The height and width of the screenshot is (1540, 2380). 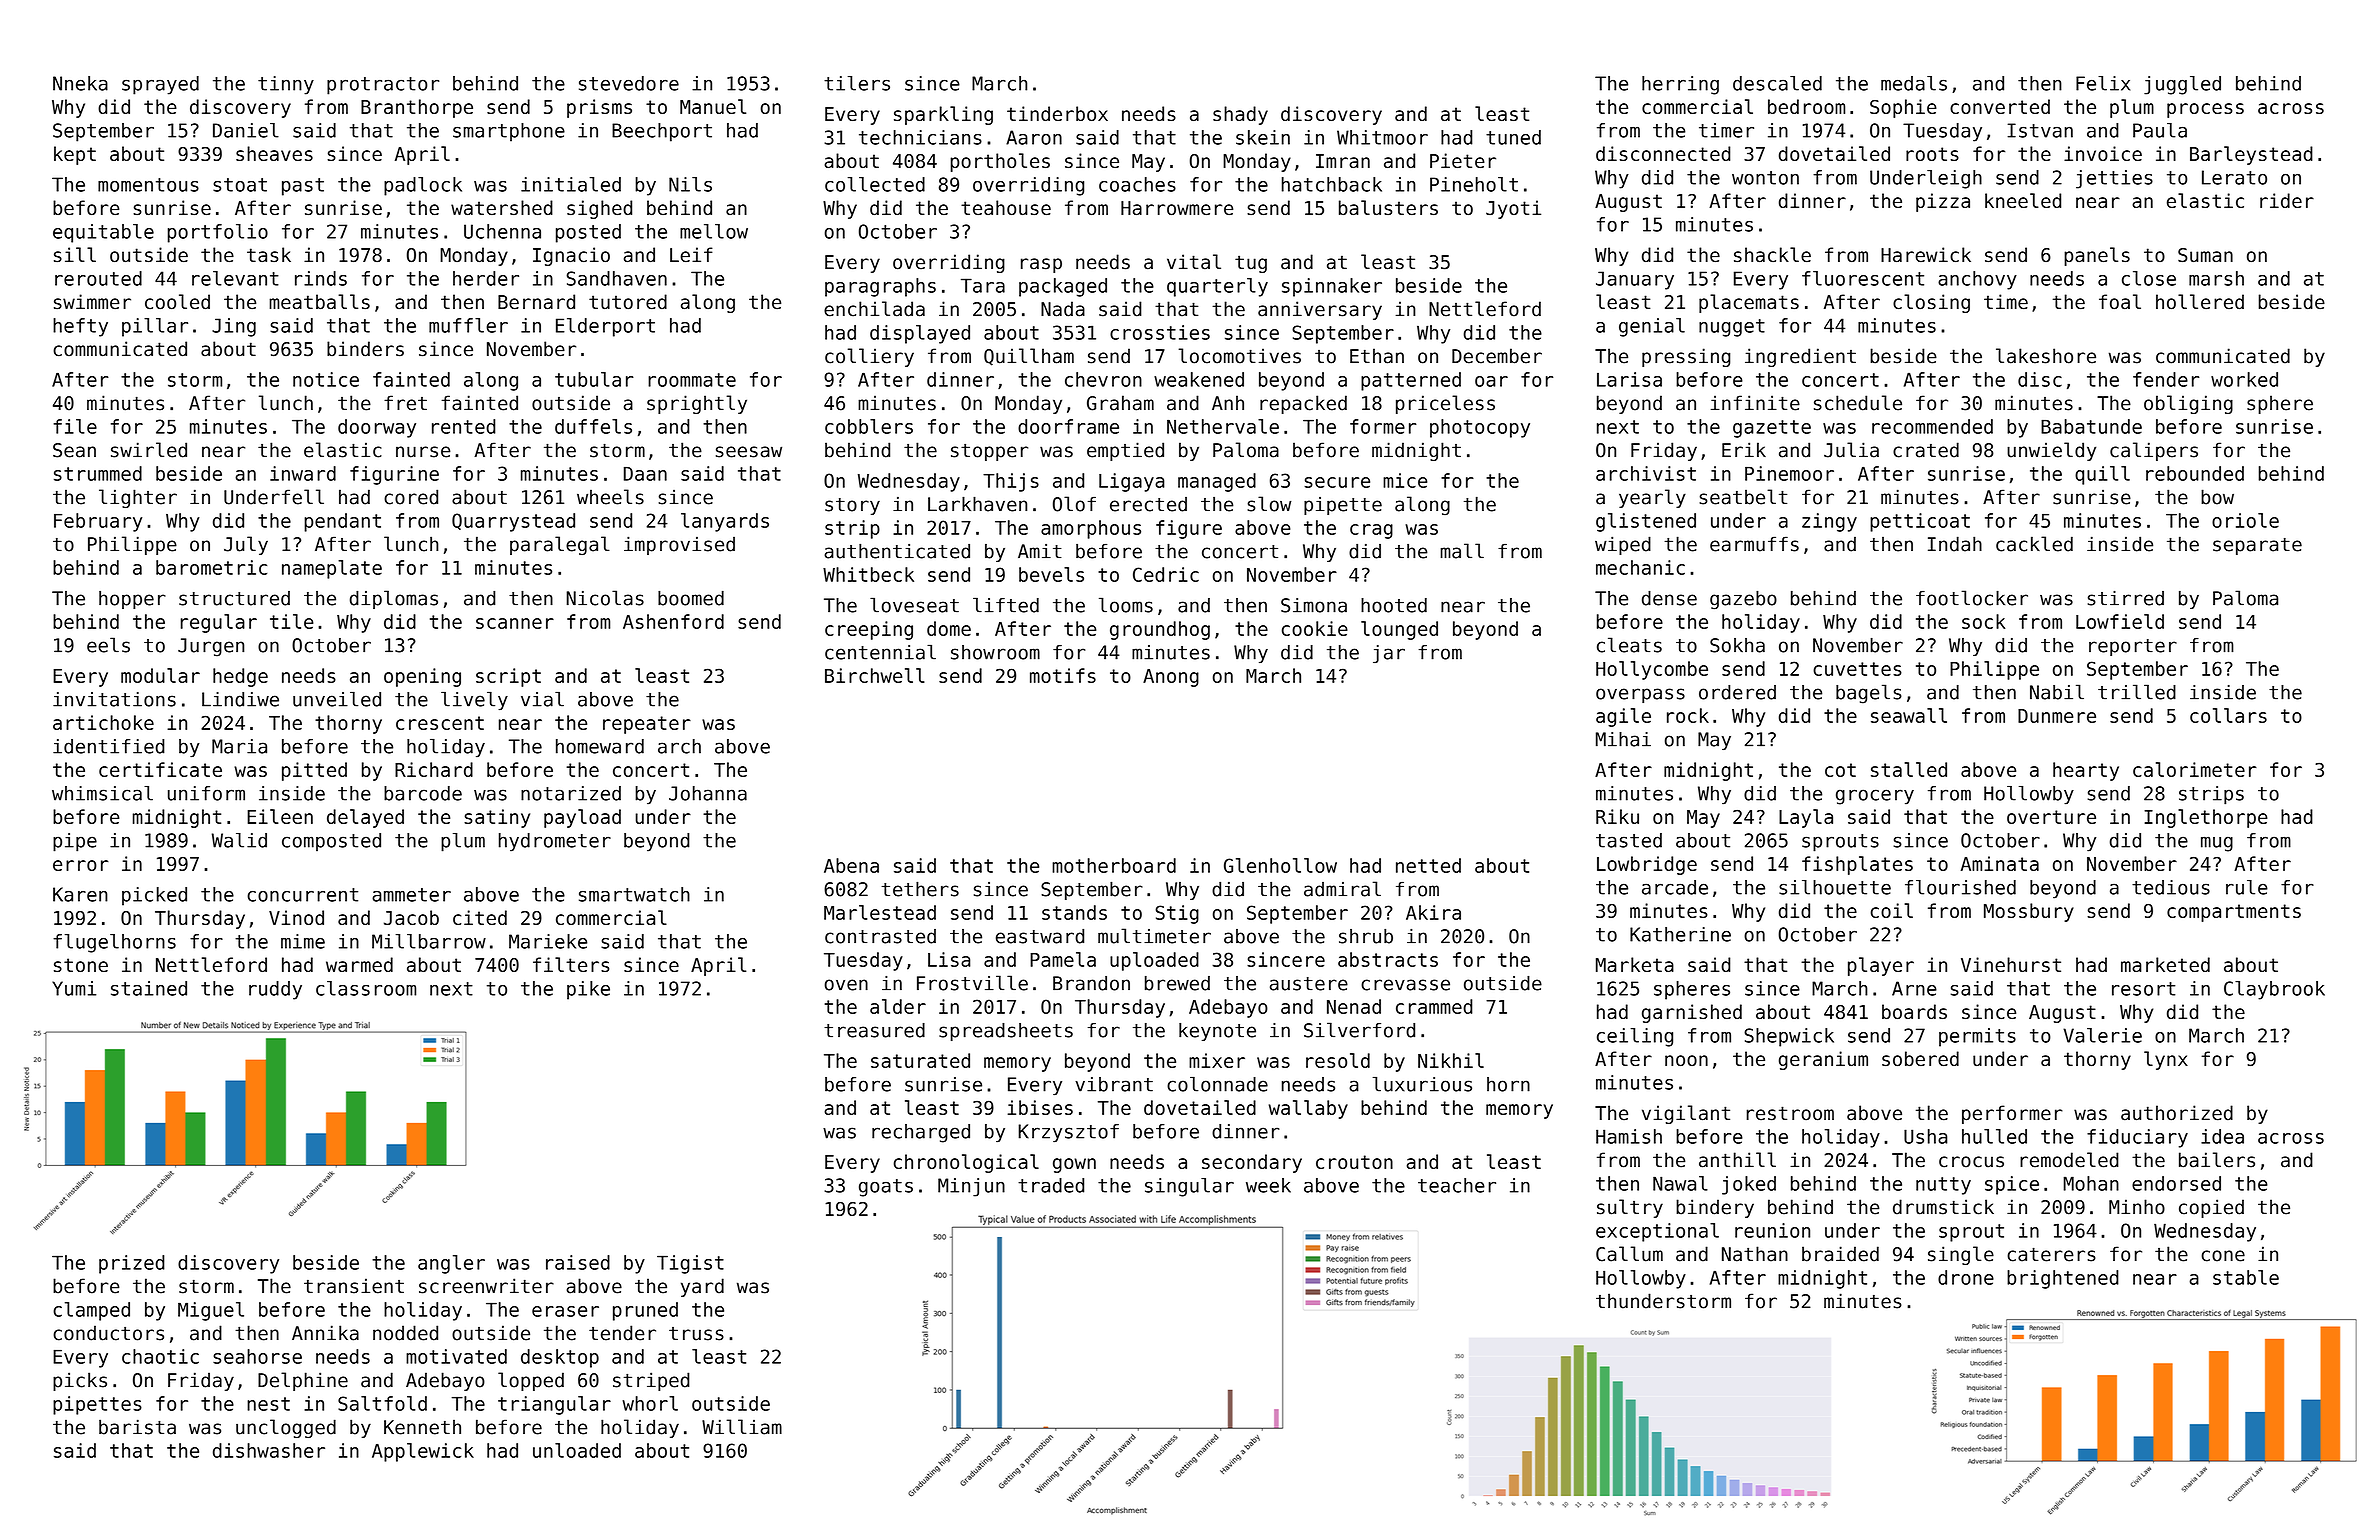 What do you see at coordinates (599, 108) in the screenshot?
I see `prisms` at bounding box center [599, 108].
